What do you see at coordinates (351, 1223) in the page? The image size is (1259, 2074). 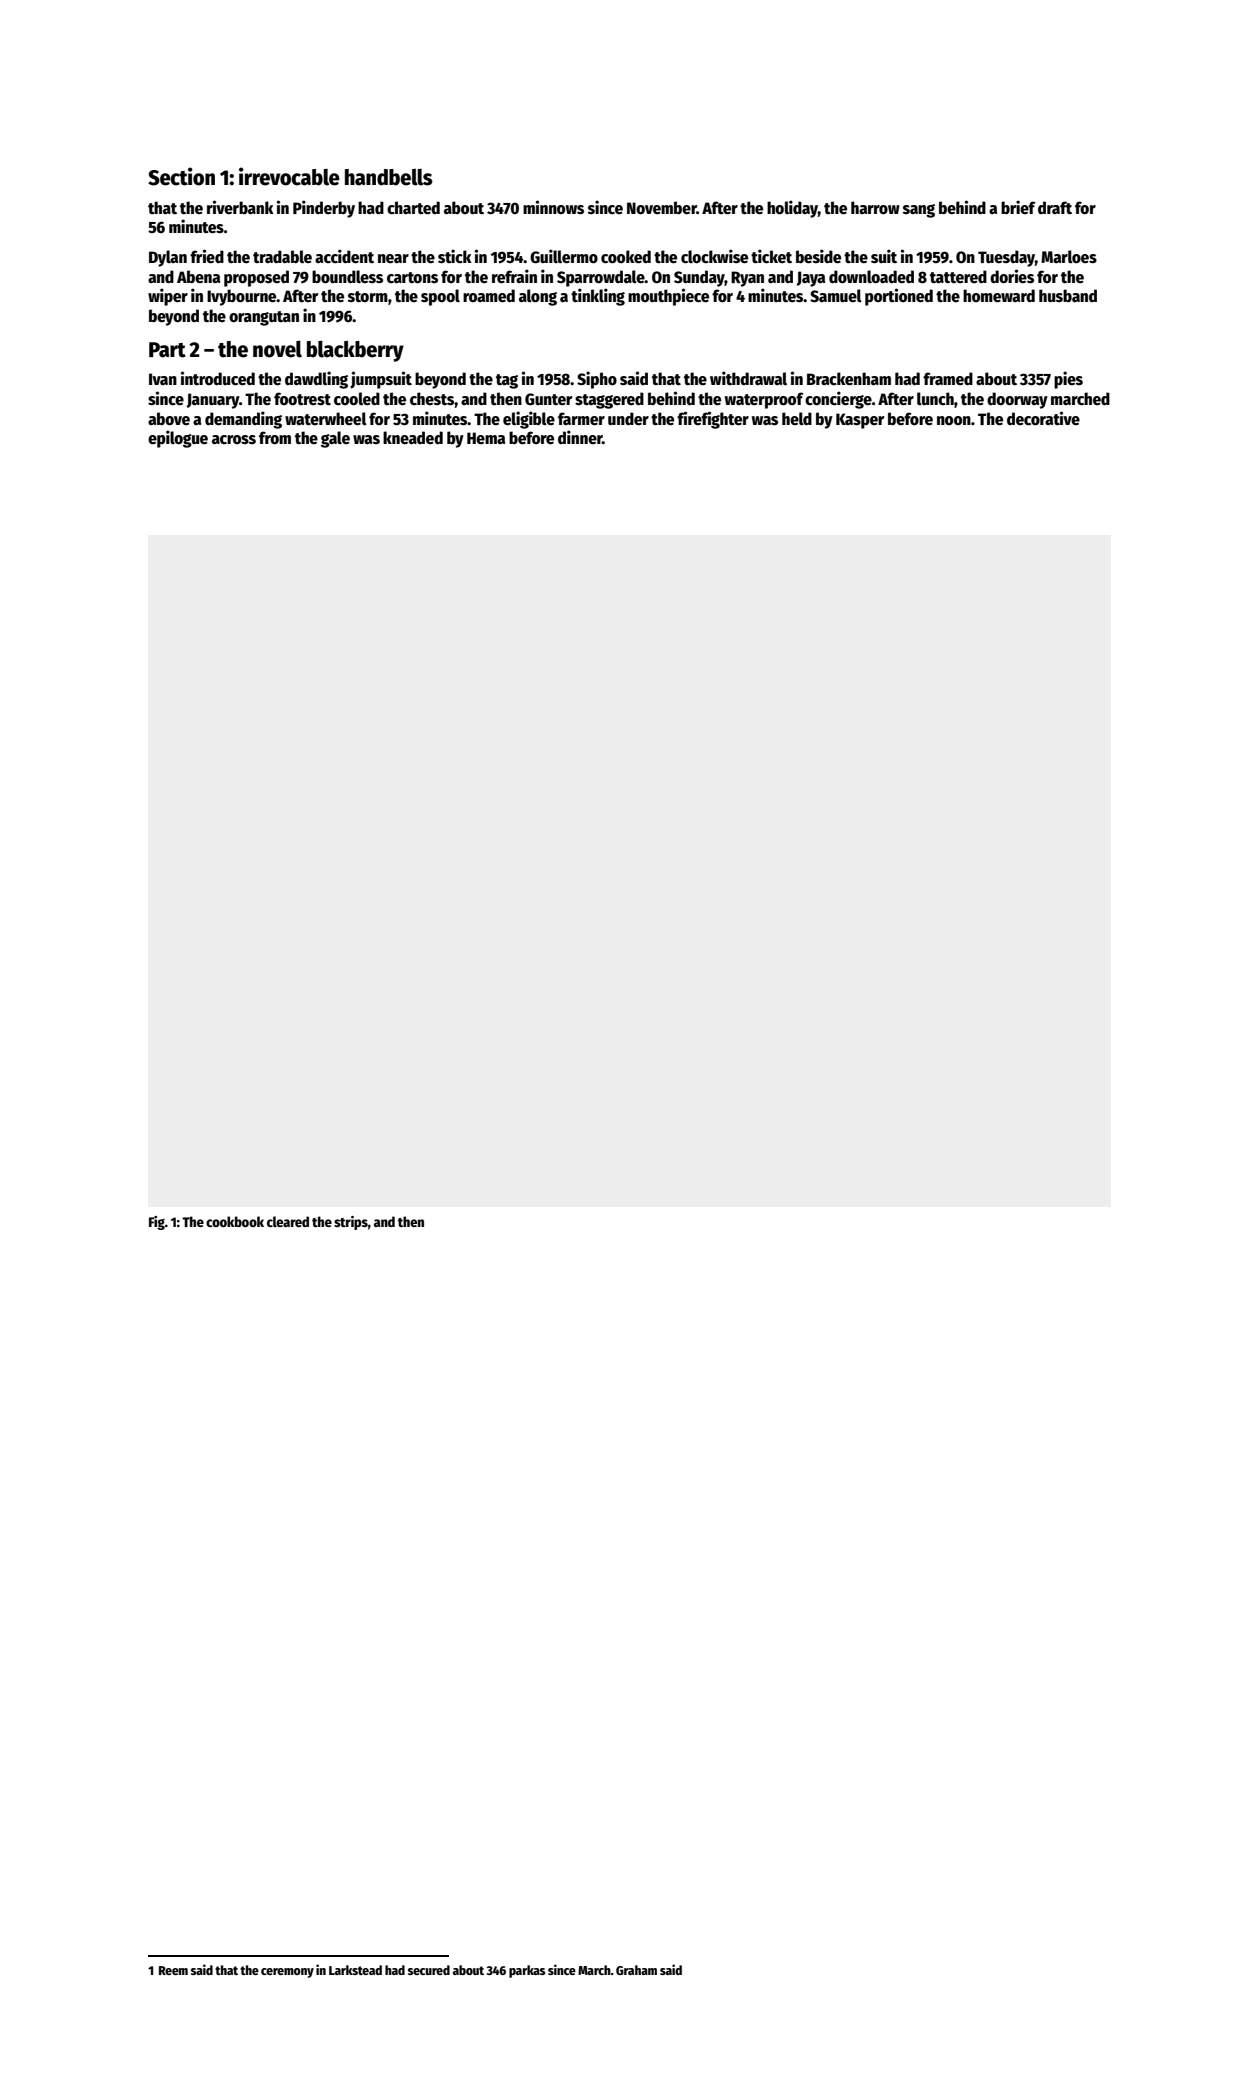 I see `strips` at bounding box center [351, 1223].
